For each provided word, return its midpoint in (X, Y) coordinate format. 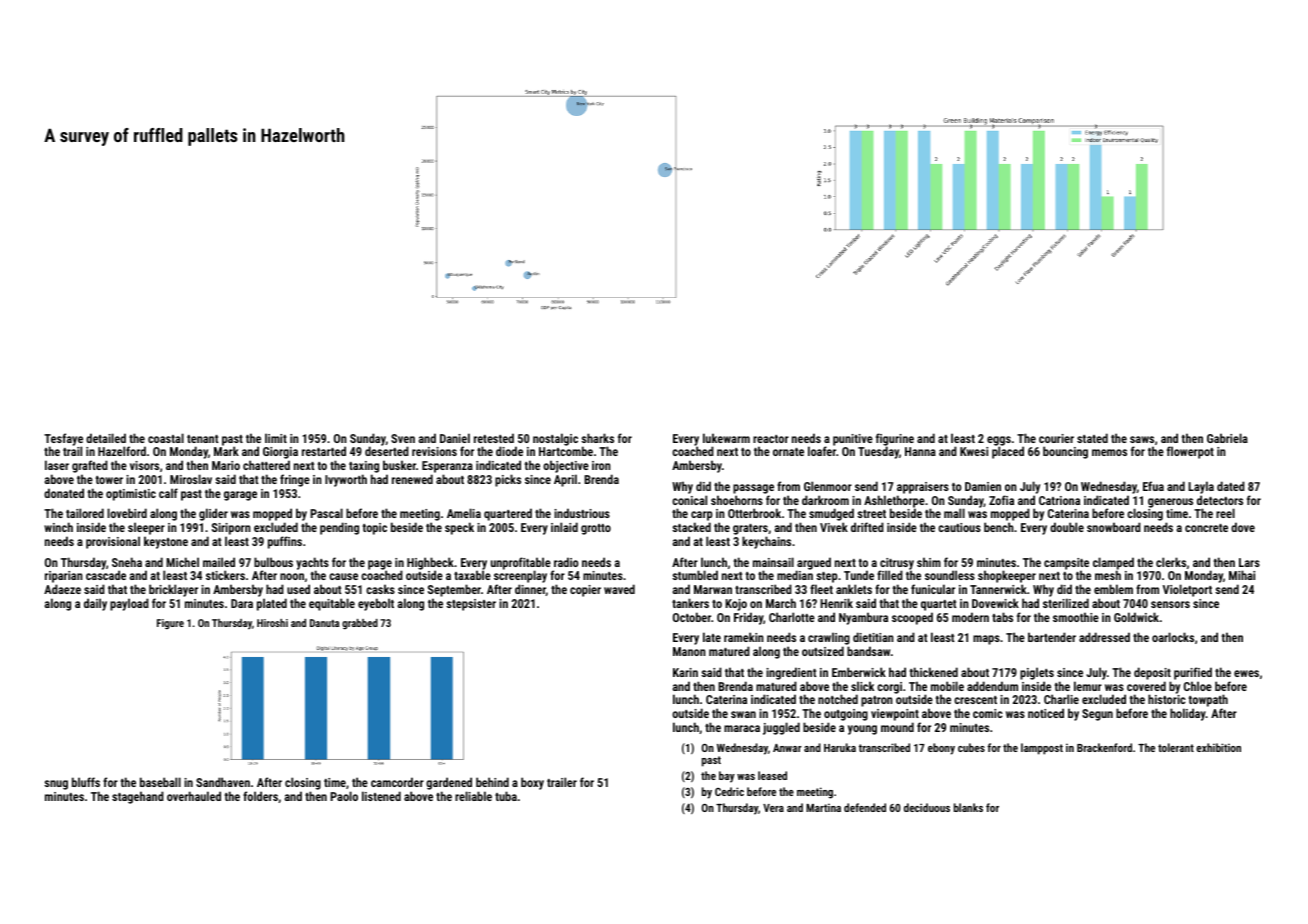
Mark (226, 451)
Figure (170, 624)
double (1067, 527)
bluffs (86, 782)
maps (986, 640)
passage (753, 489)
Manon (689, 651)
